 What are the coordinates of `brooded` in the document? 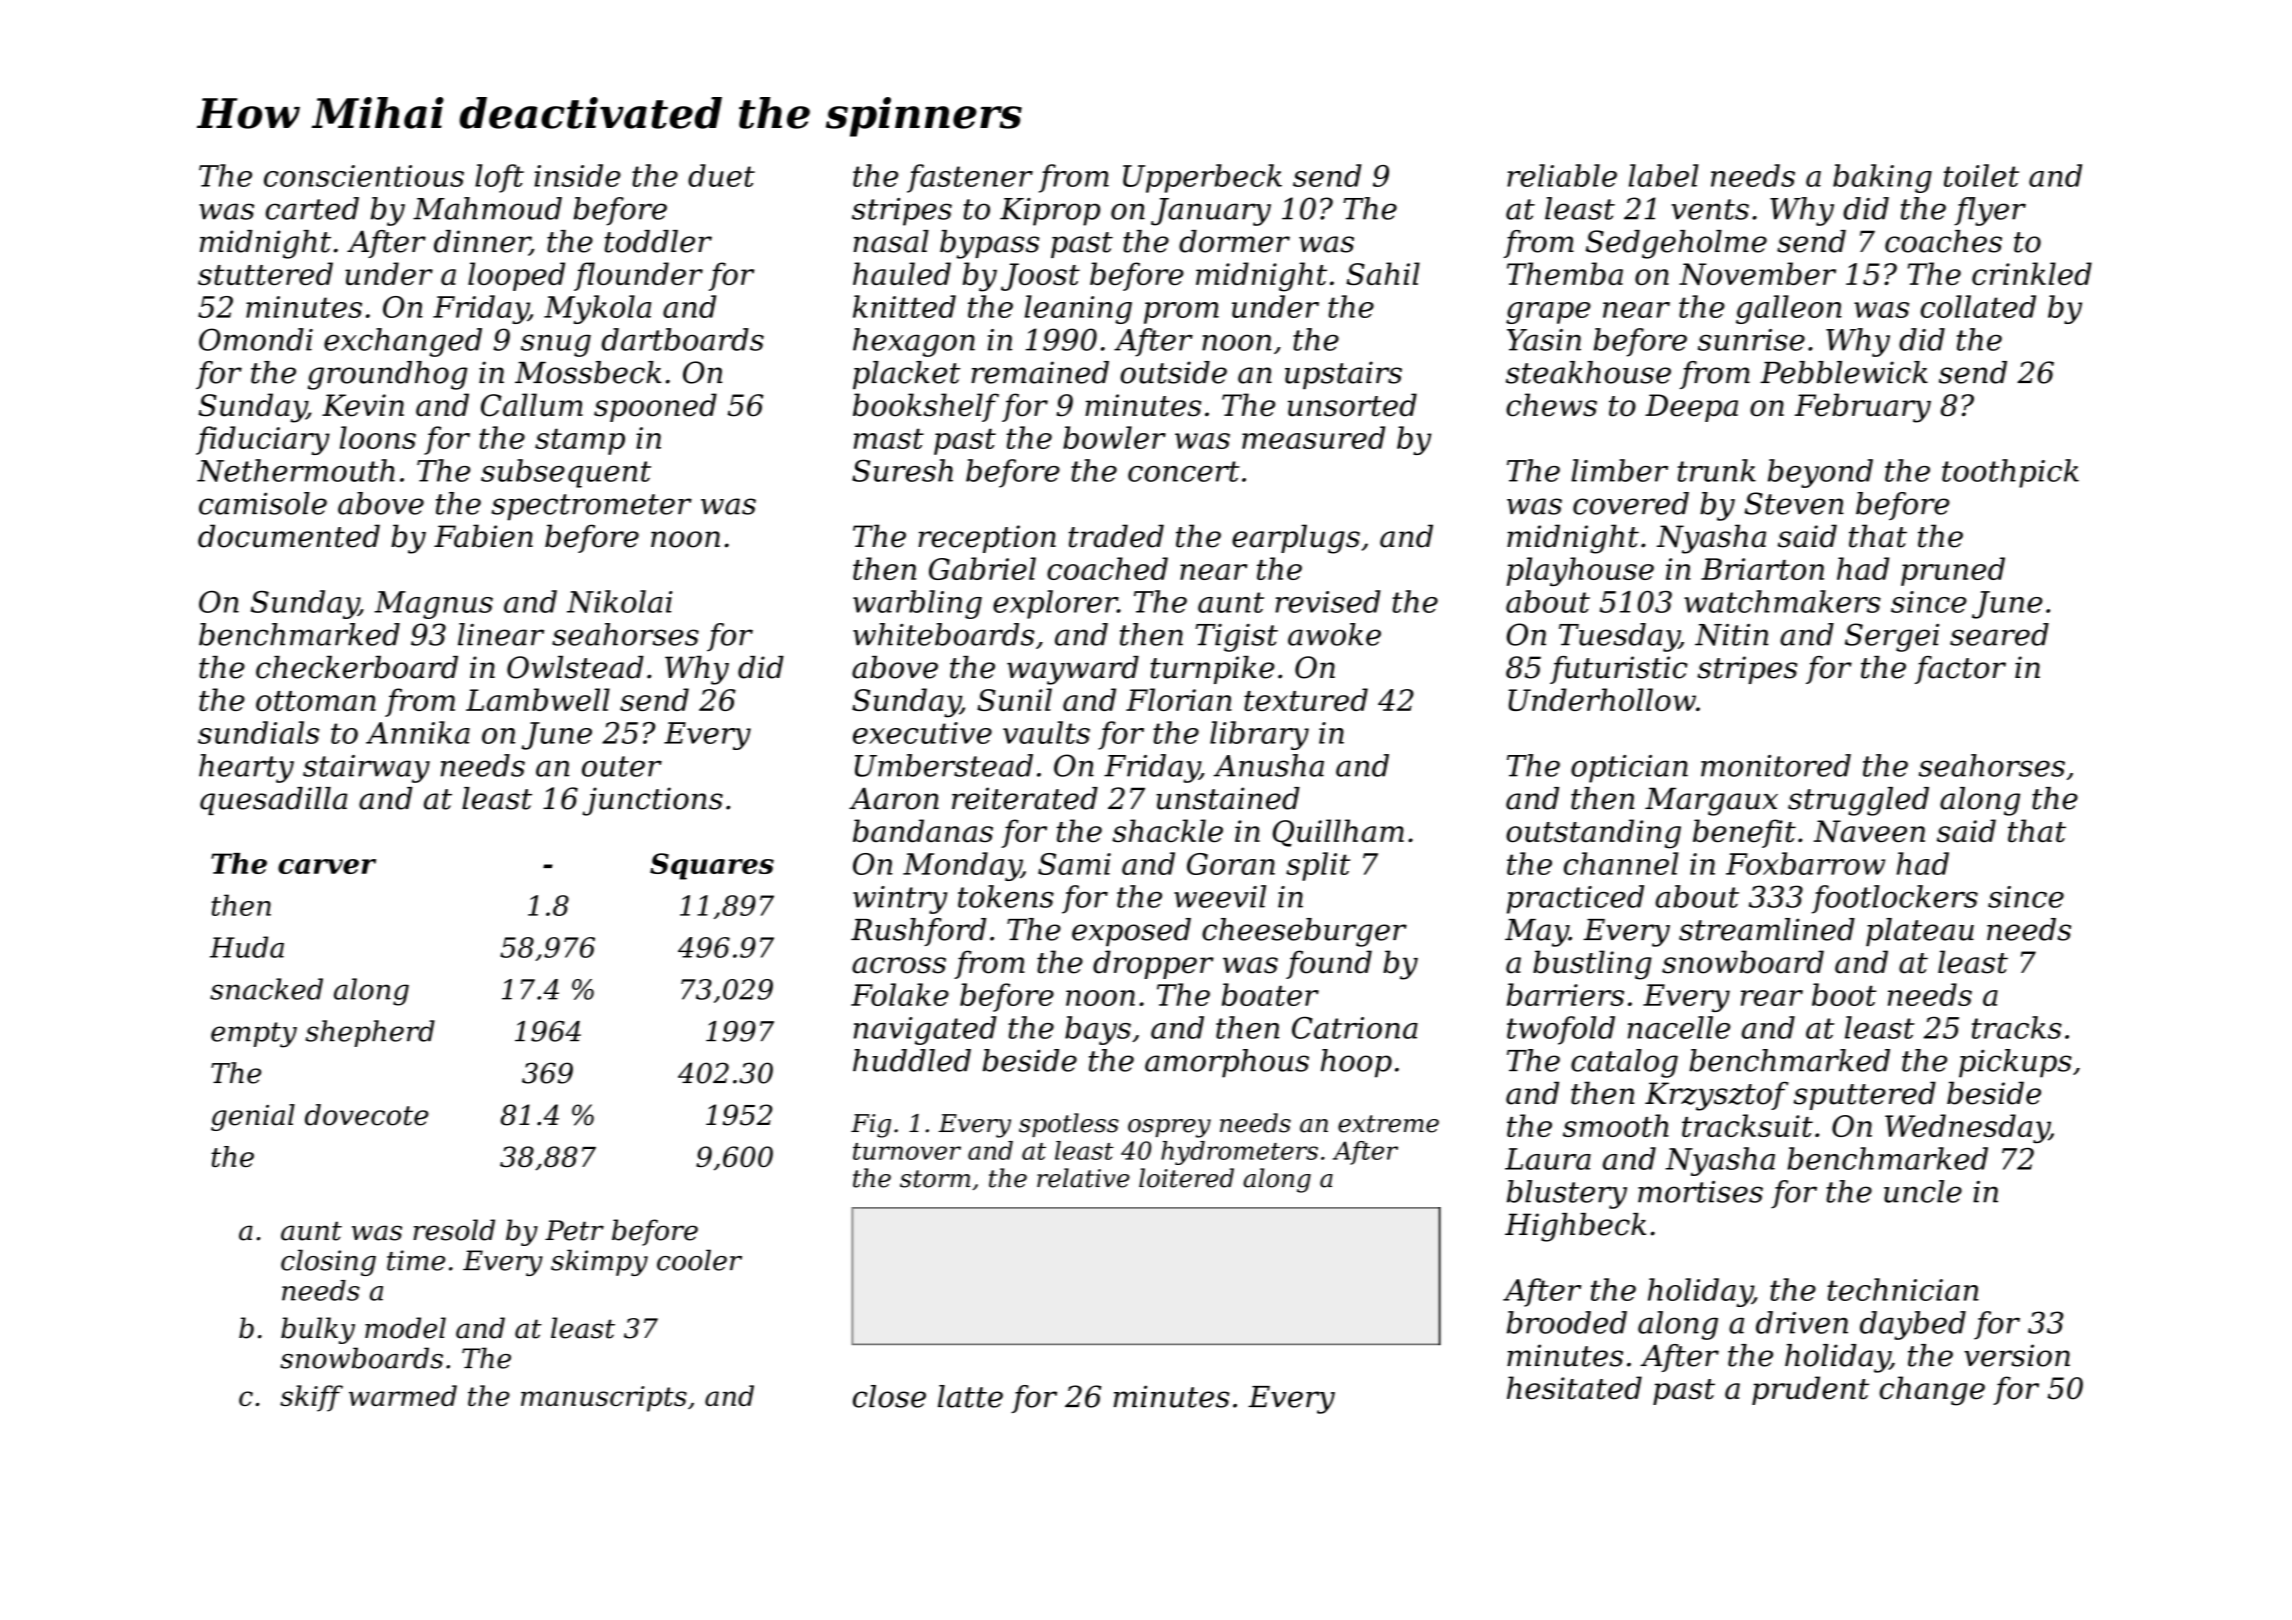 It's located at (1567, 1322).
